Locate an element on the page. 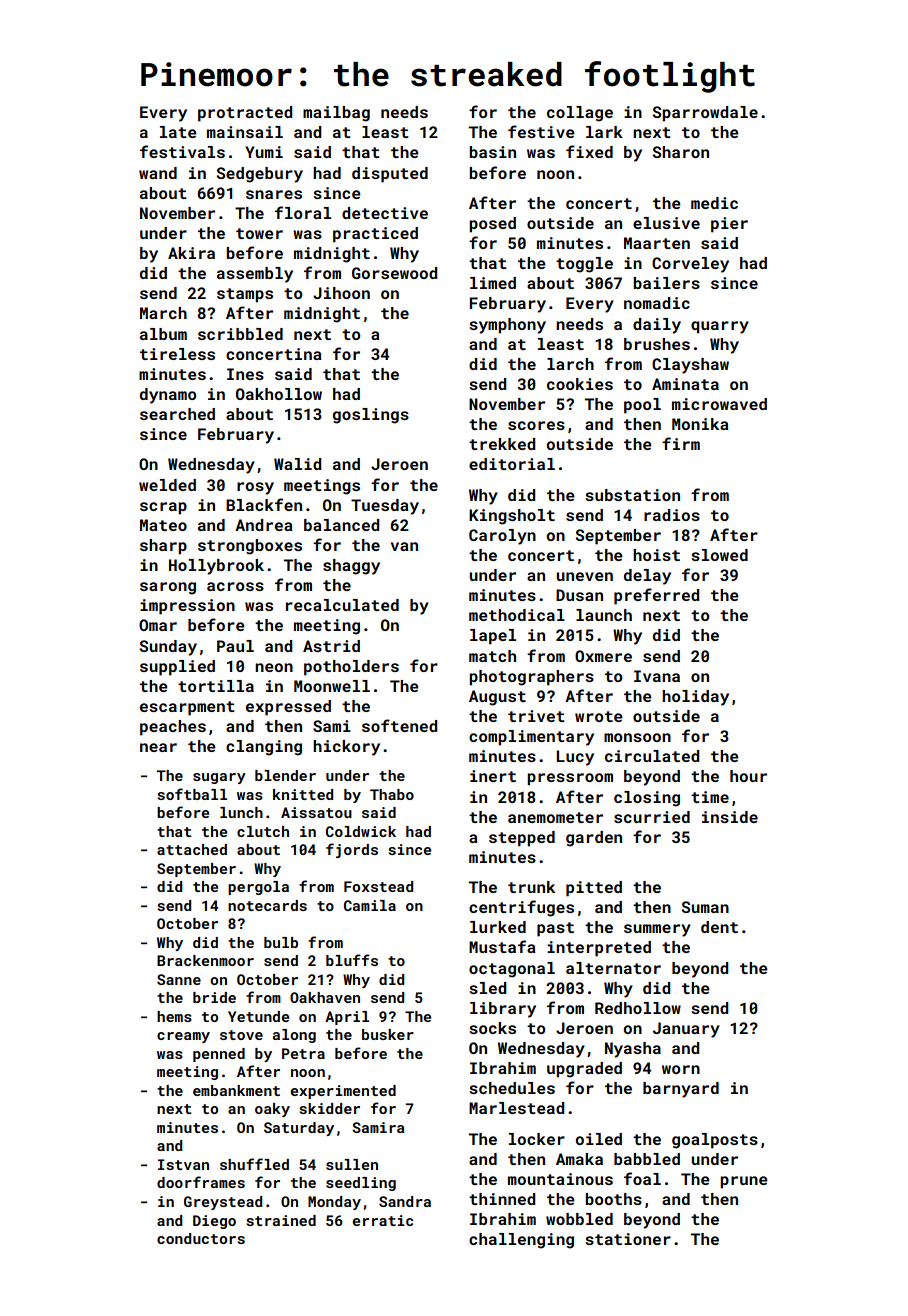 This image has height=1316, width=908. balanced is located at coordinates (341, 525).
